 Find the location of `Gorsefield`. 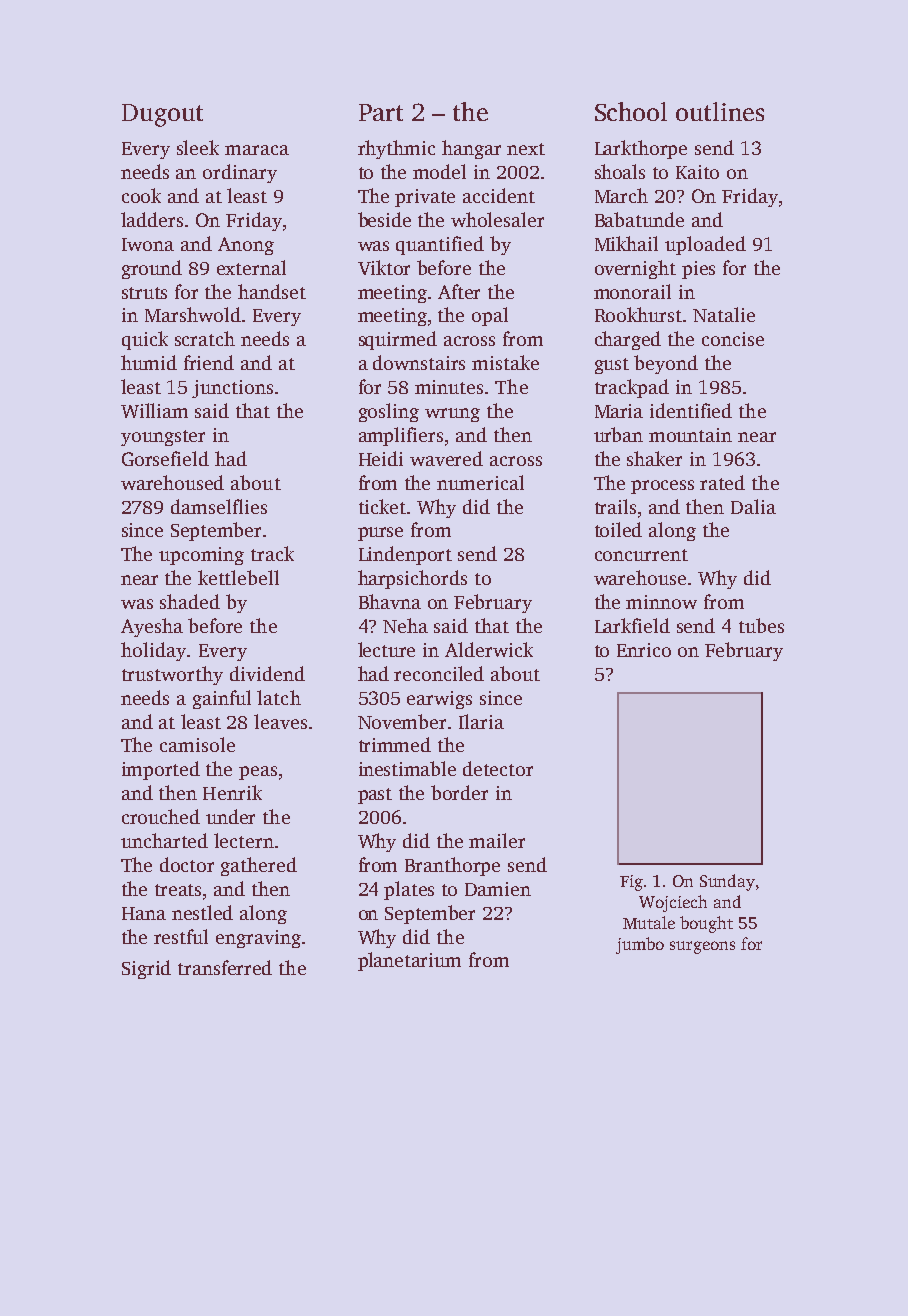

Gorsefield is located at coordinates (165, 458).
